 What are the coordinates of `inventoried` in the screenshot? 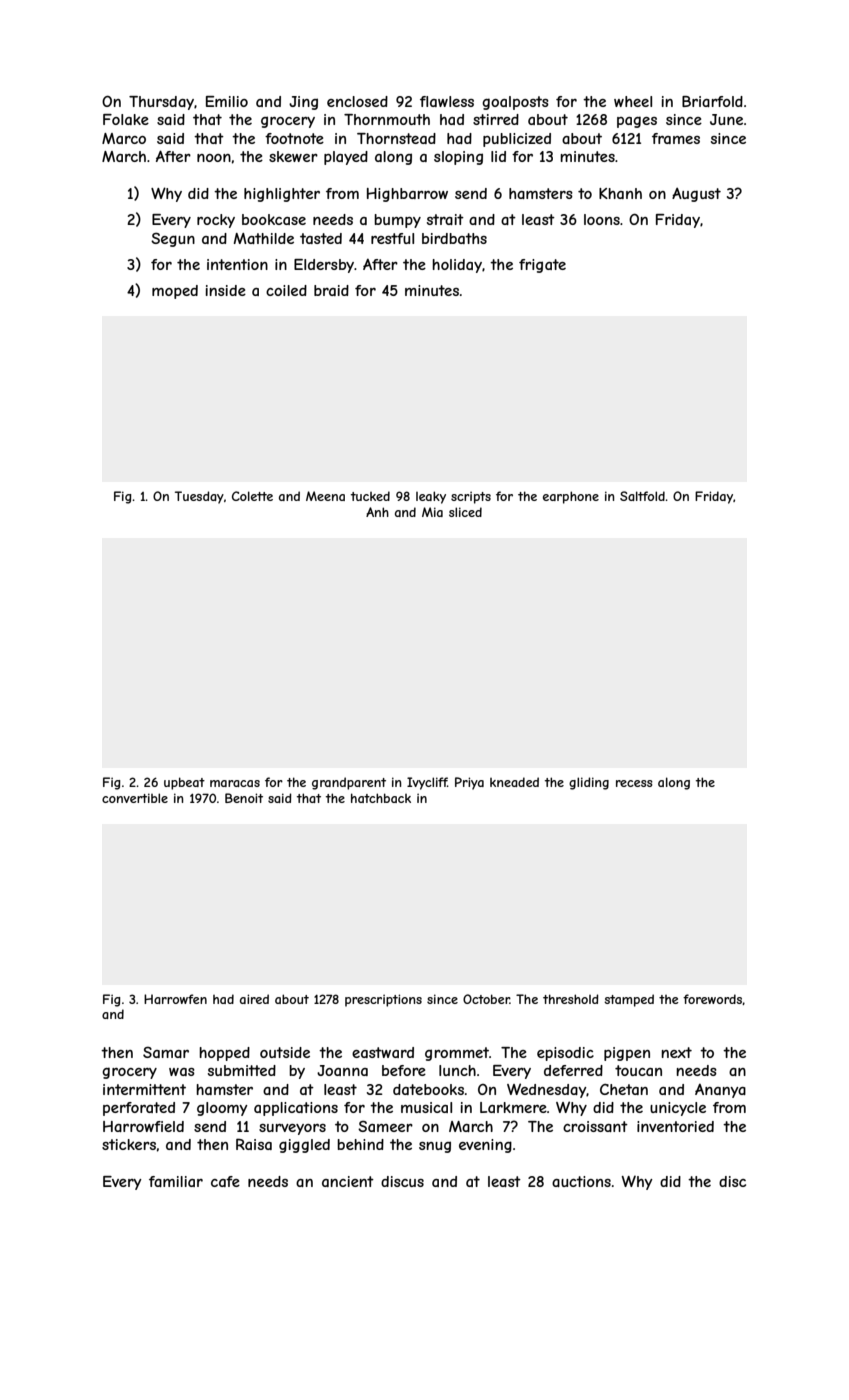 It's located at (675, 1126).
